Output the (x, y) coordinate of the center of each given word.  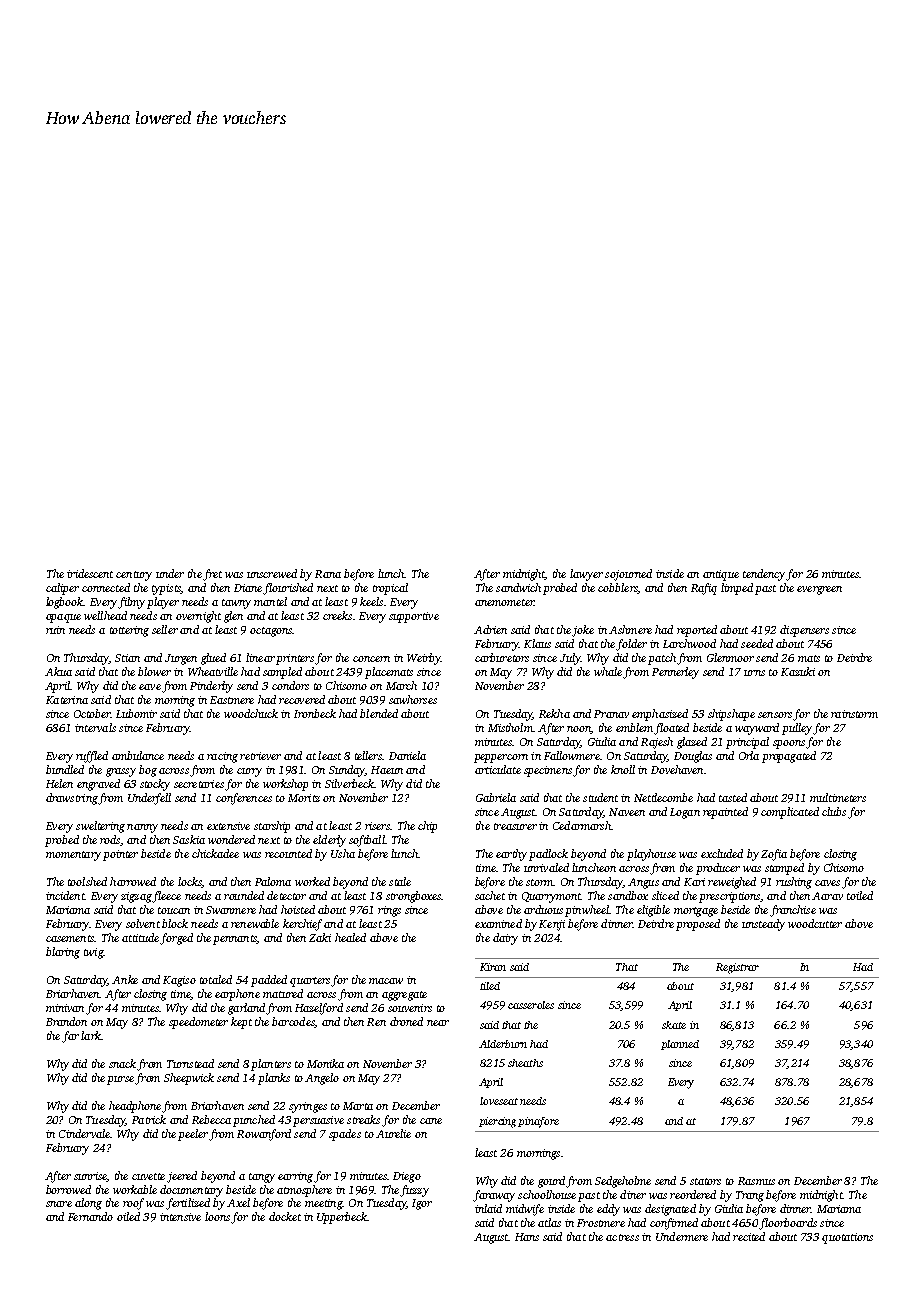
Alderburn (503, 1044)
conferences (244, 799)
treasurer (515, 826)
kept (241, 1023)
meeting (323, 1204)
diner (633, 1194)
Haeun (387, 770)
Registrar (737, 968)
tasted (733, 797)
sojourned (628, 575)
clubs (834, 811)
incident (65, 895)
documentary (191, 1191)
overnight (198, 617)
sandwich (518, 587)
